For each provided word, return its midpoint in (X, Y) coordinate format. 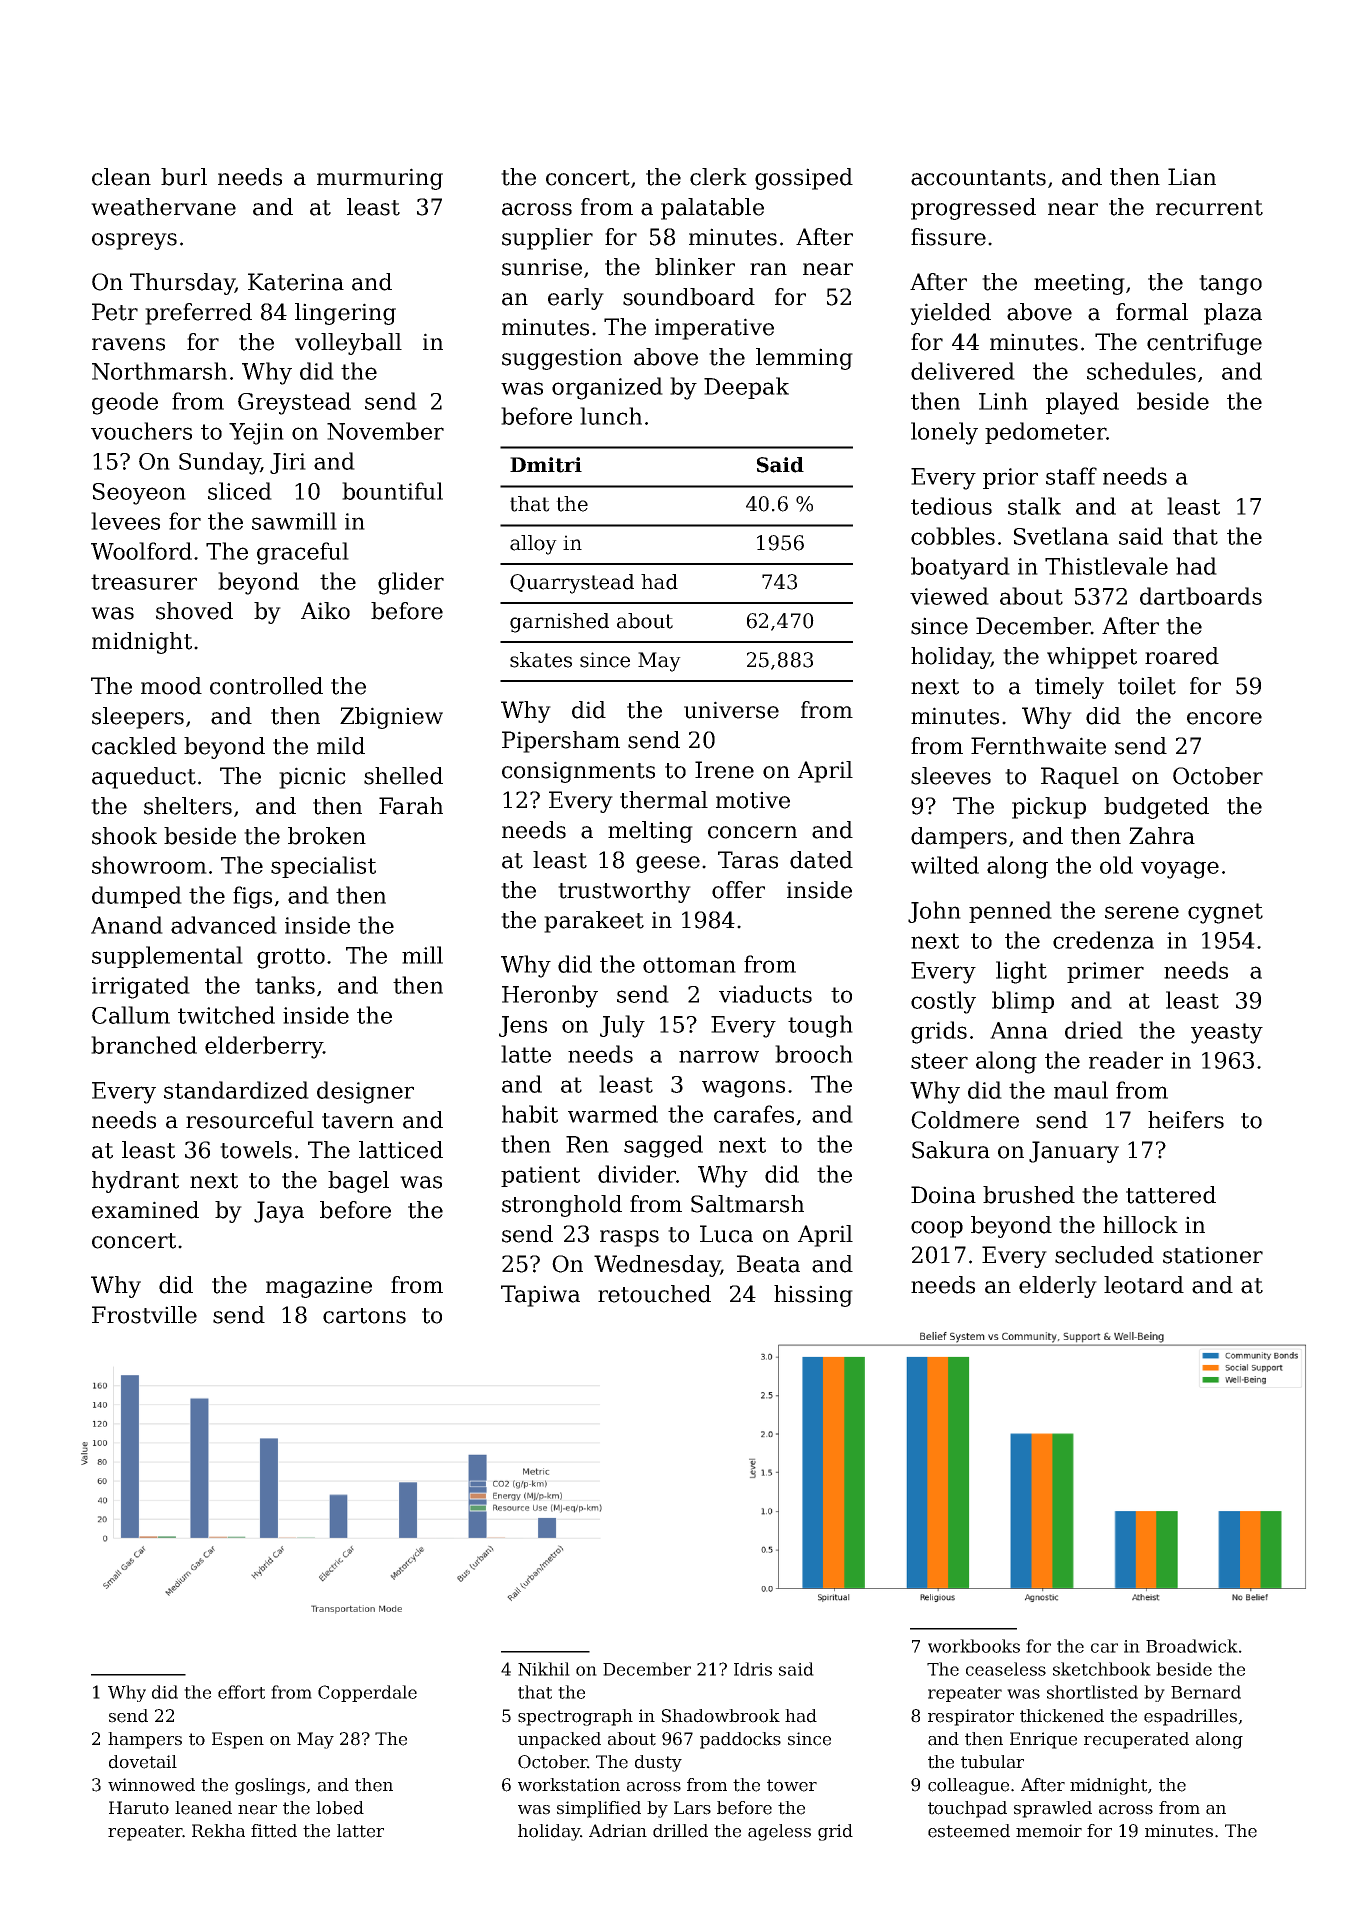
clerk (718, 177)
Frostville (144, 1315)
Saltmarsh (747, 1204)
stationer (1213, 1255)
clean (121, 177)
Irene (724, 770)
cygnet (1225, 913)
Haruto (139, 1808)
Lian (1192, 177)
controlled (266, 686)
